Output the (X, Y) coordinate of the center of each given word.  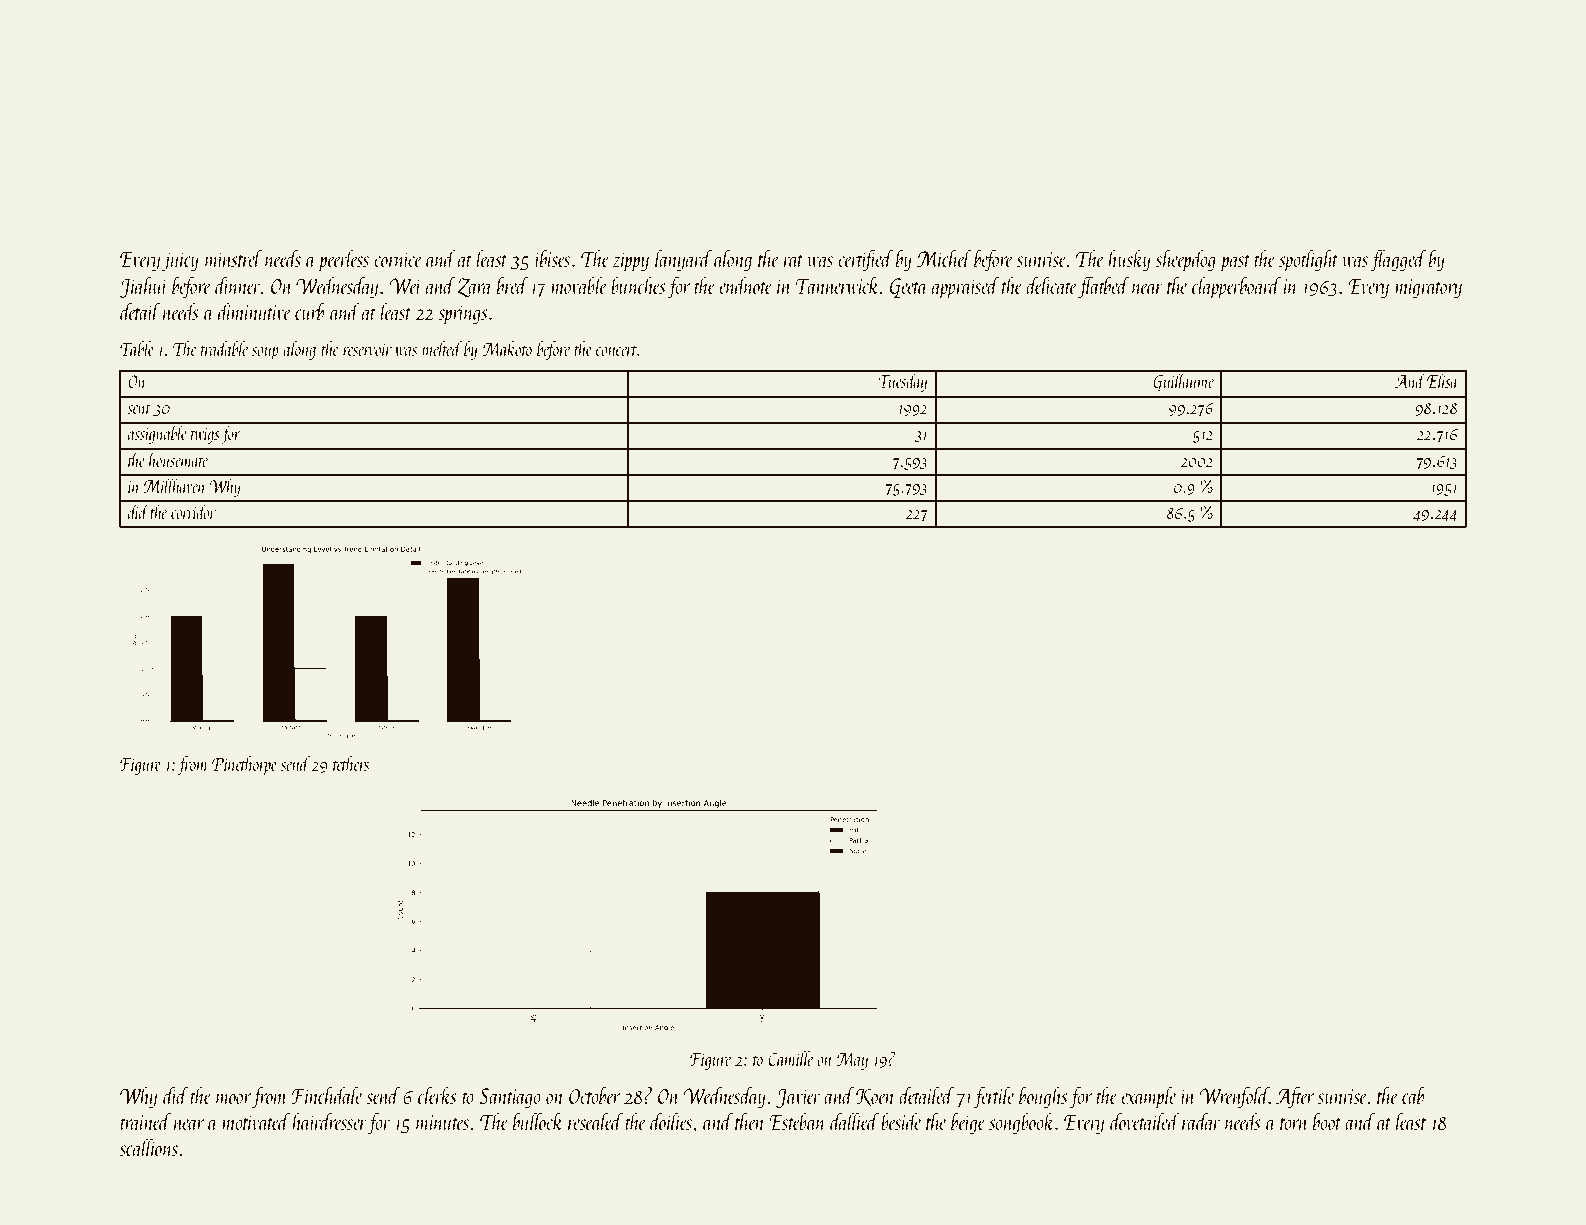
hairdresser (329, 1121)
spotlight (1308, 260)
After (1295, 1097)
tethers (351, 763)
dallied (854, 1121)
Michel (944, 258)
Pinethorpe (244, 765)
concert (616, 351)
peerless (343, 260)
